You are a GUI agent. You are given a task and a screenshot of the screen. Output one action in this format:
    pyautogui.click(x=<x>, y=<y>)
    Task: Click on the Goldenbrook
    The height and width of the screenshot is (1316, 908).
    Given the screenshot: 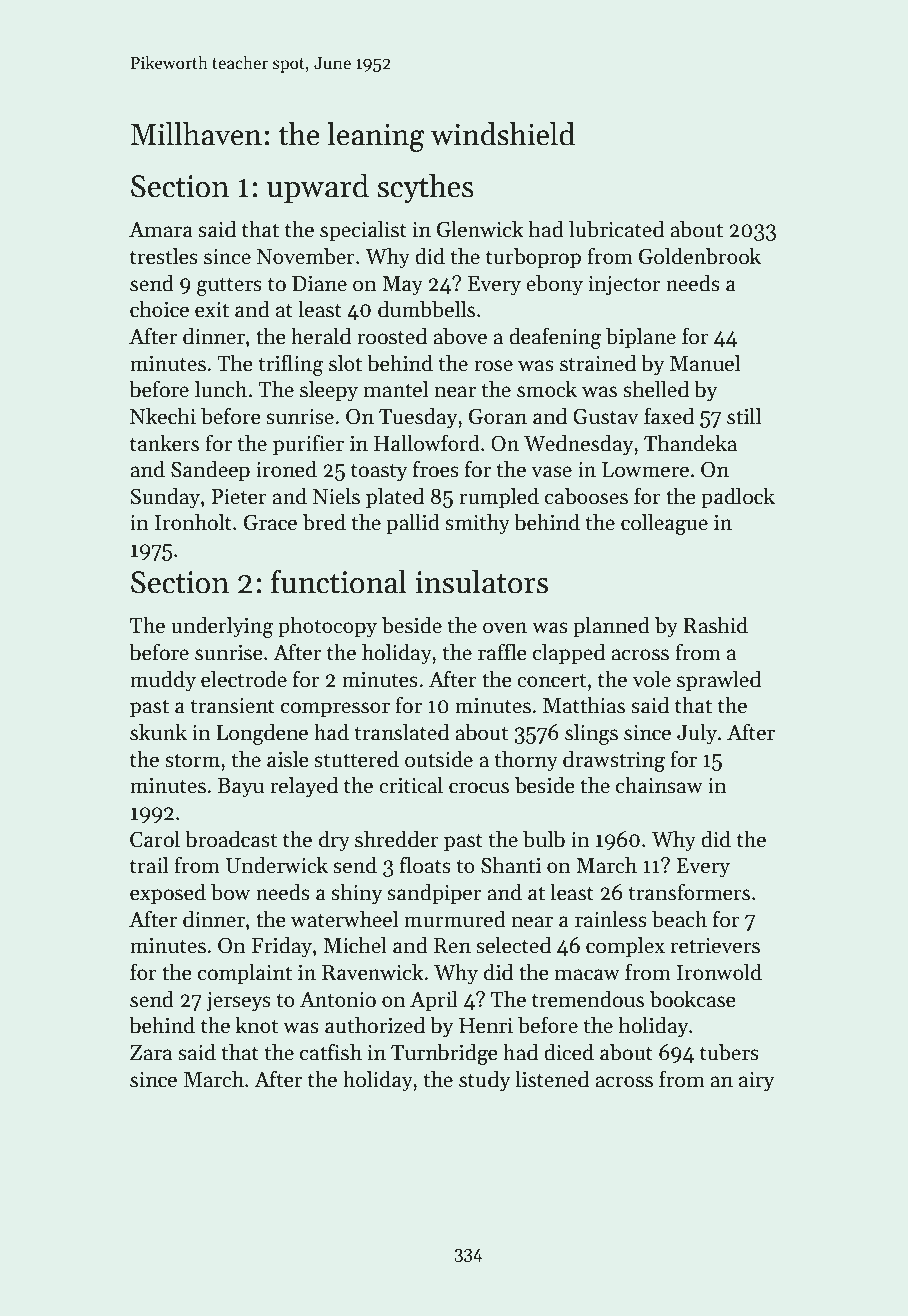 What is the action you would take?
    pyautogui.click(x=700, y=256)
